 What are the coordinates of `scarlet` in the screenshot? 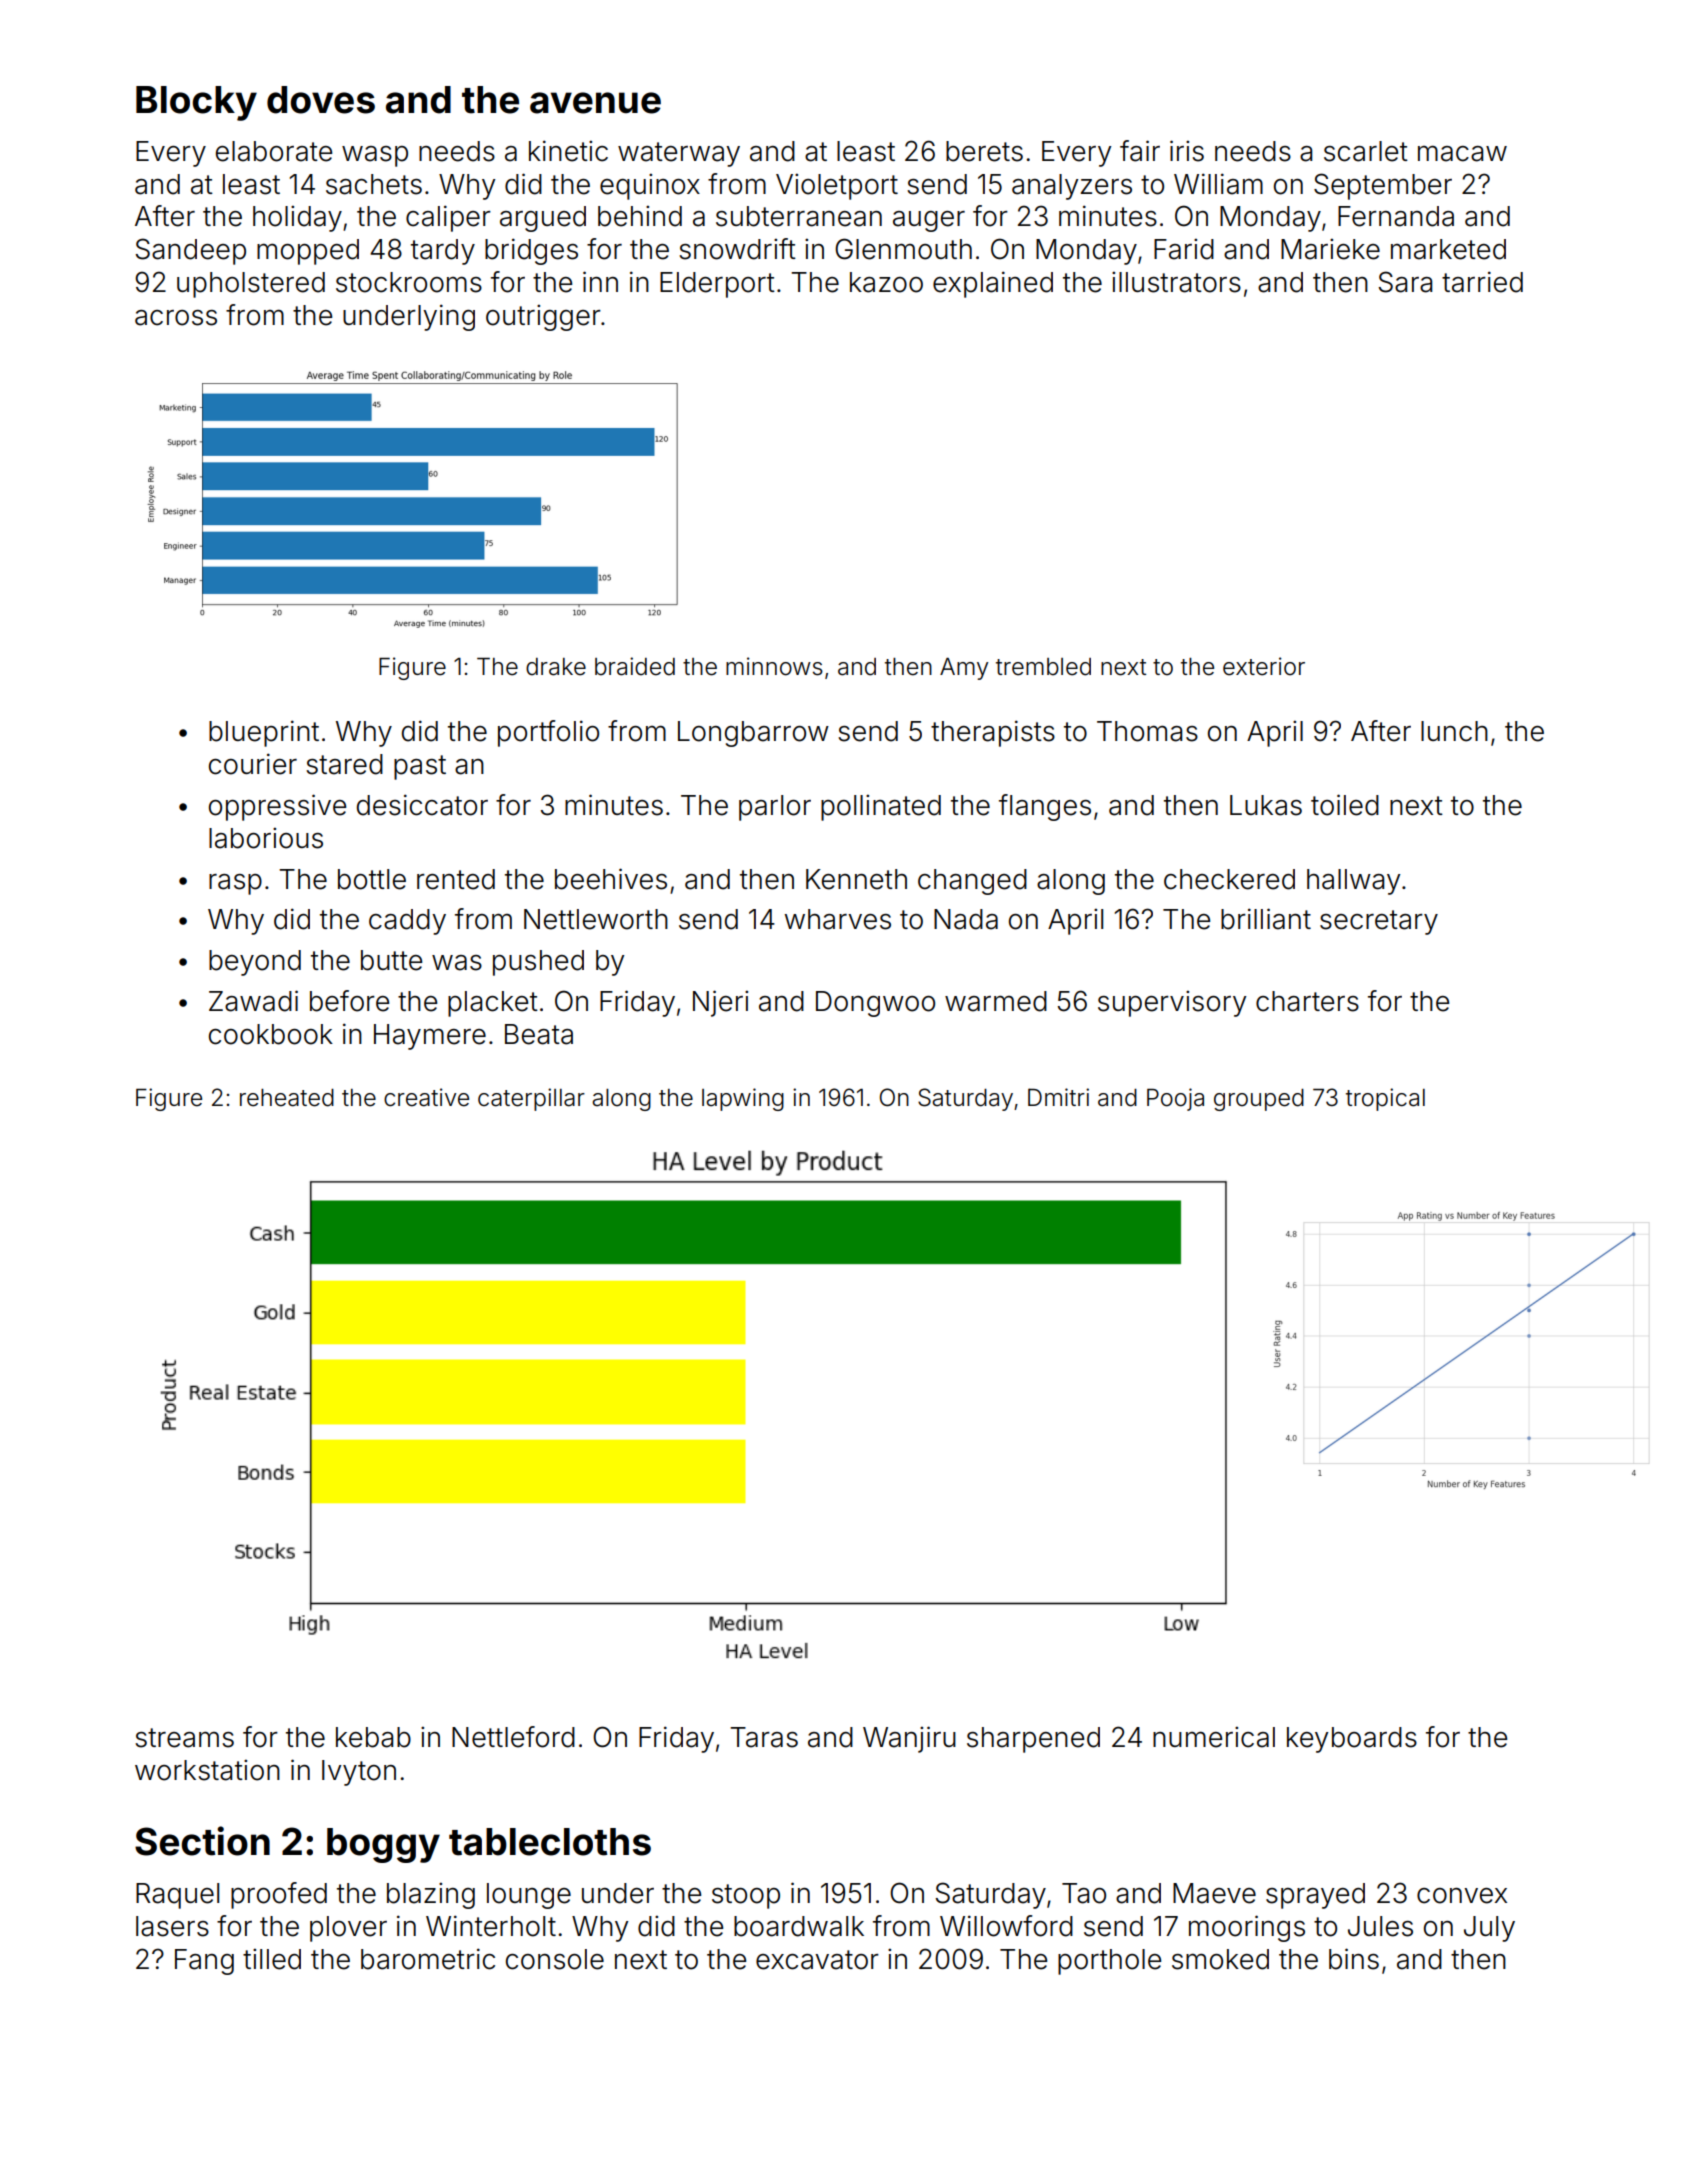 It's located at (1366, 151).
